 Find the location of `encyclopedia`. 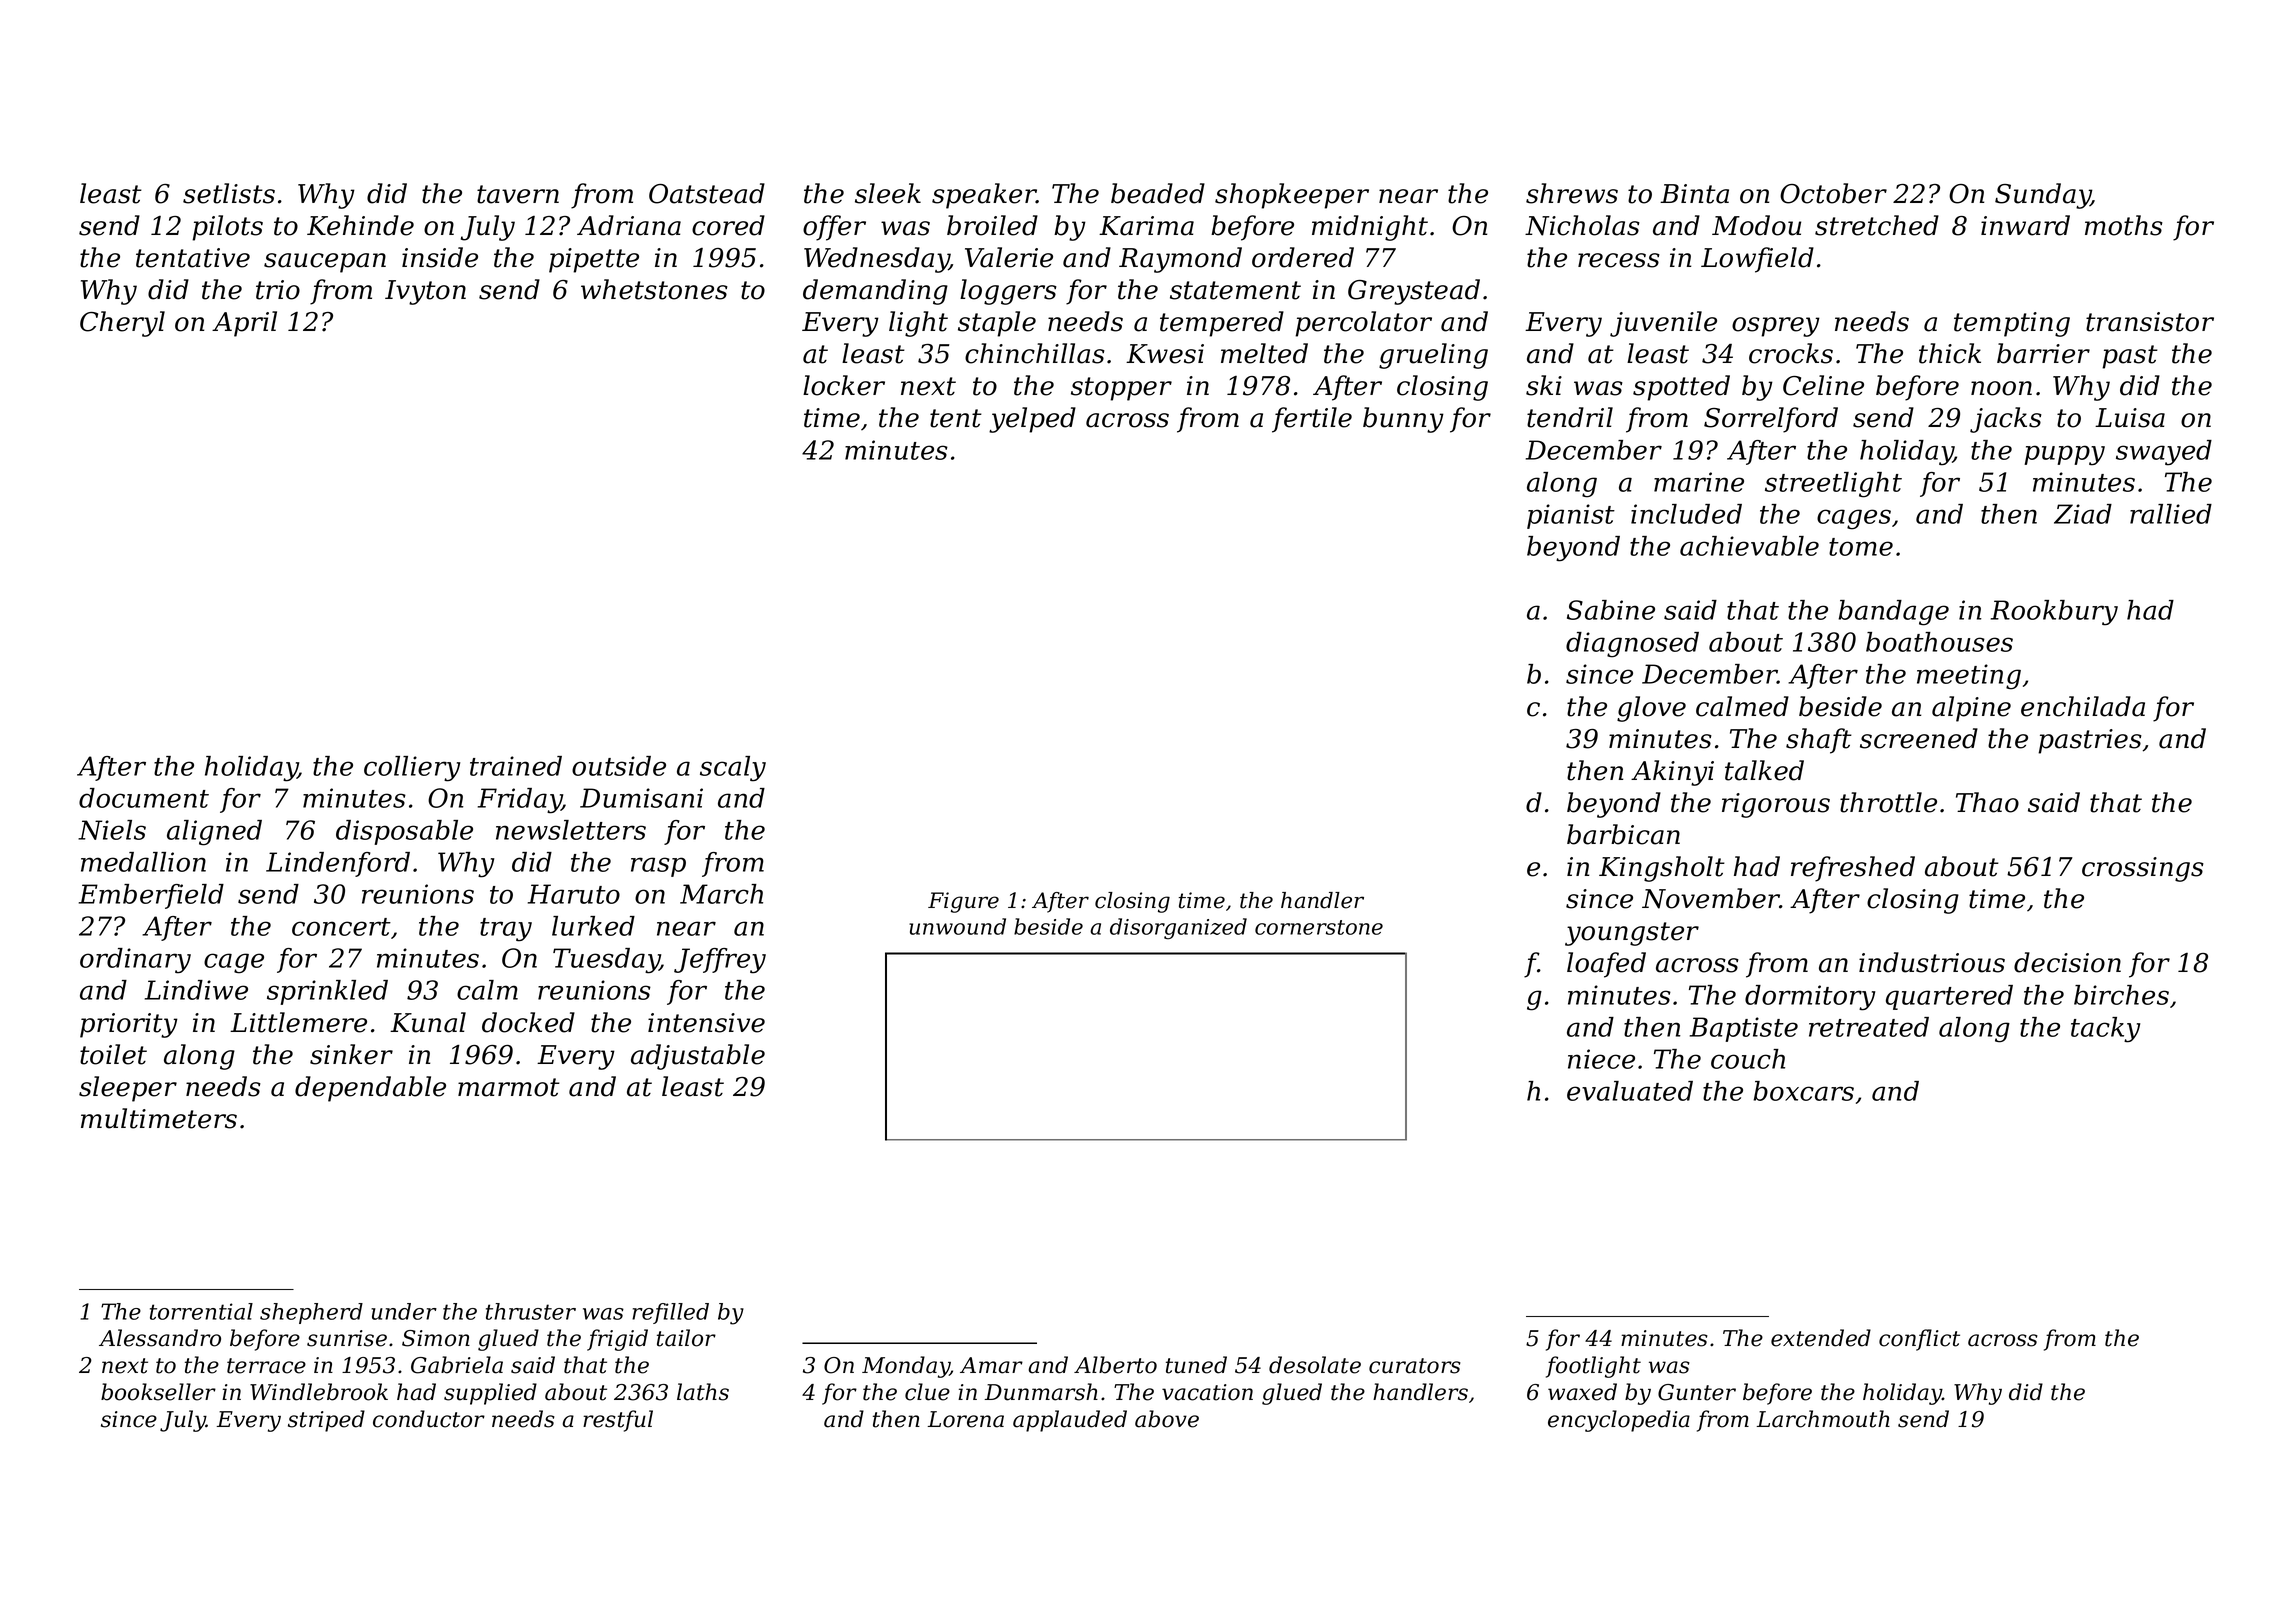

encyclopedia is located at coordinates (1619, 1421).
